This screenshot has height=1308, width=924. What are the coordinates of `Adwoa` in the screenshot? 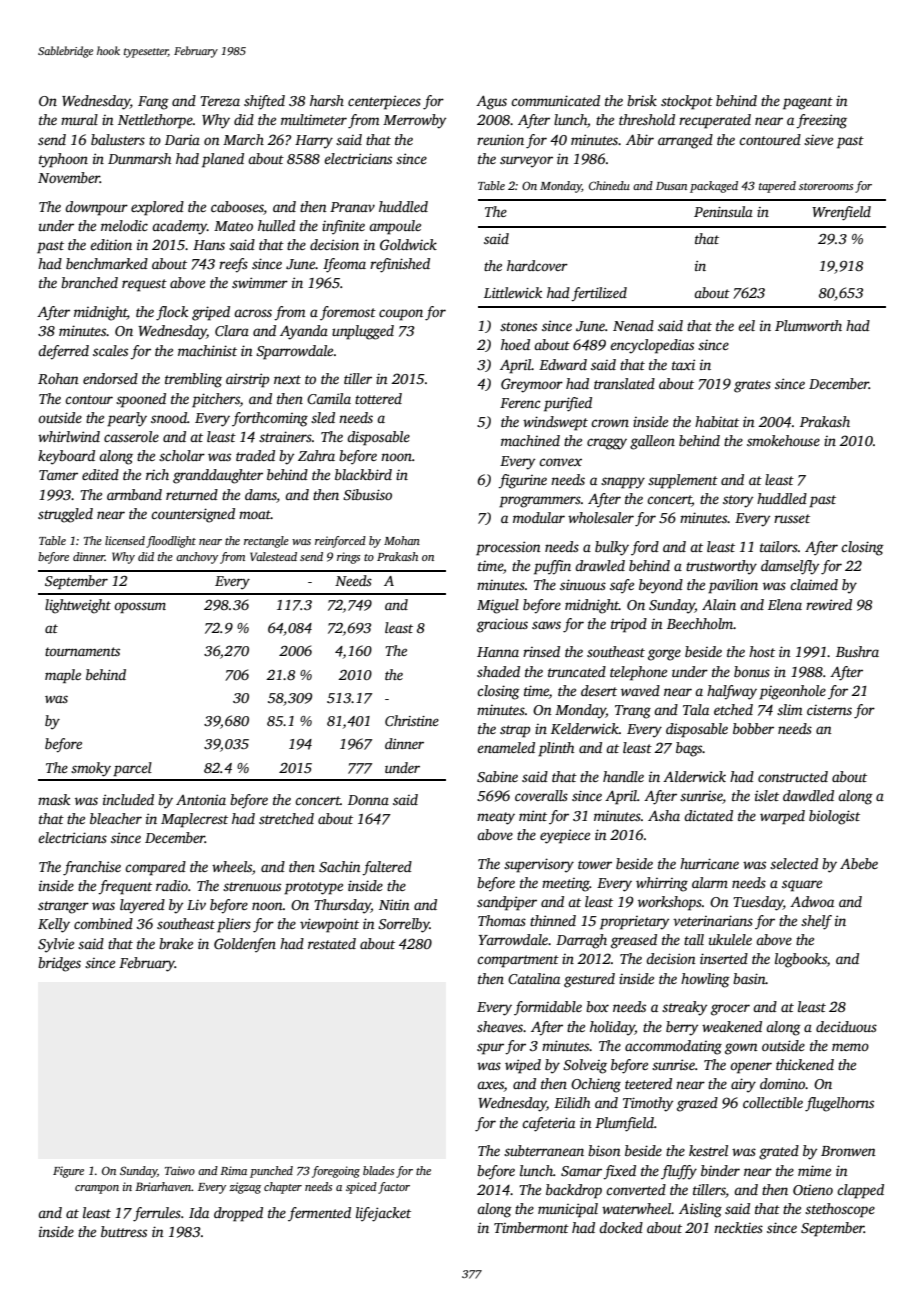 It's located at (812, 901).
